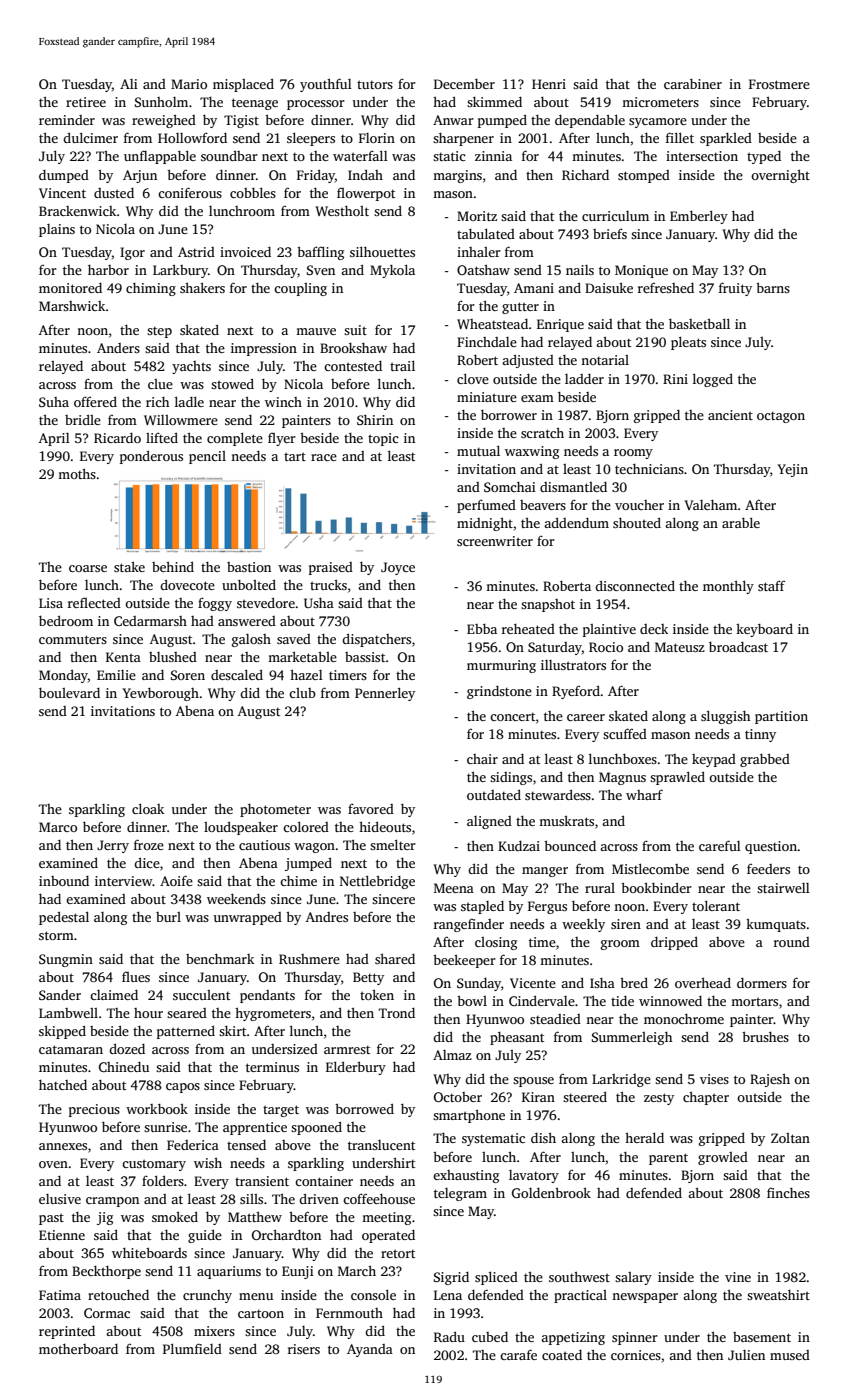 The height and width of the image is (1400, 849). I want to click on careful, so click(720, 845).
